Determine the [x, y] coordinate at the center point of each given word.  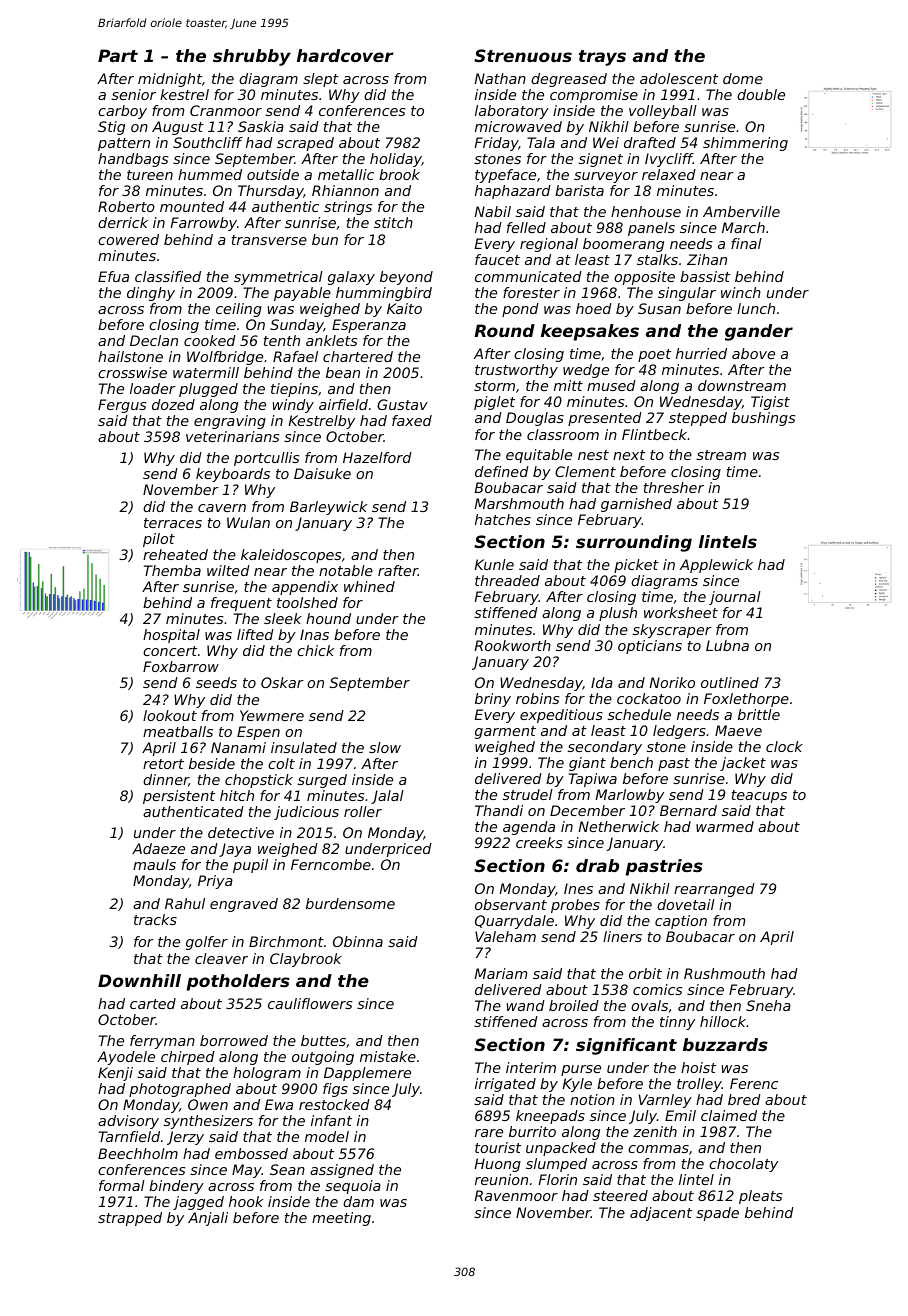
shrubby [252, 57]
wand [526, 1005]
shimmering [745, 144]
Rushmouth [724, 973]
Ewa [279, 1104]
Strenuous [523, 55]
